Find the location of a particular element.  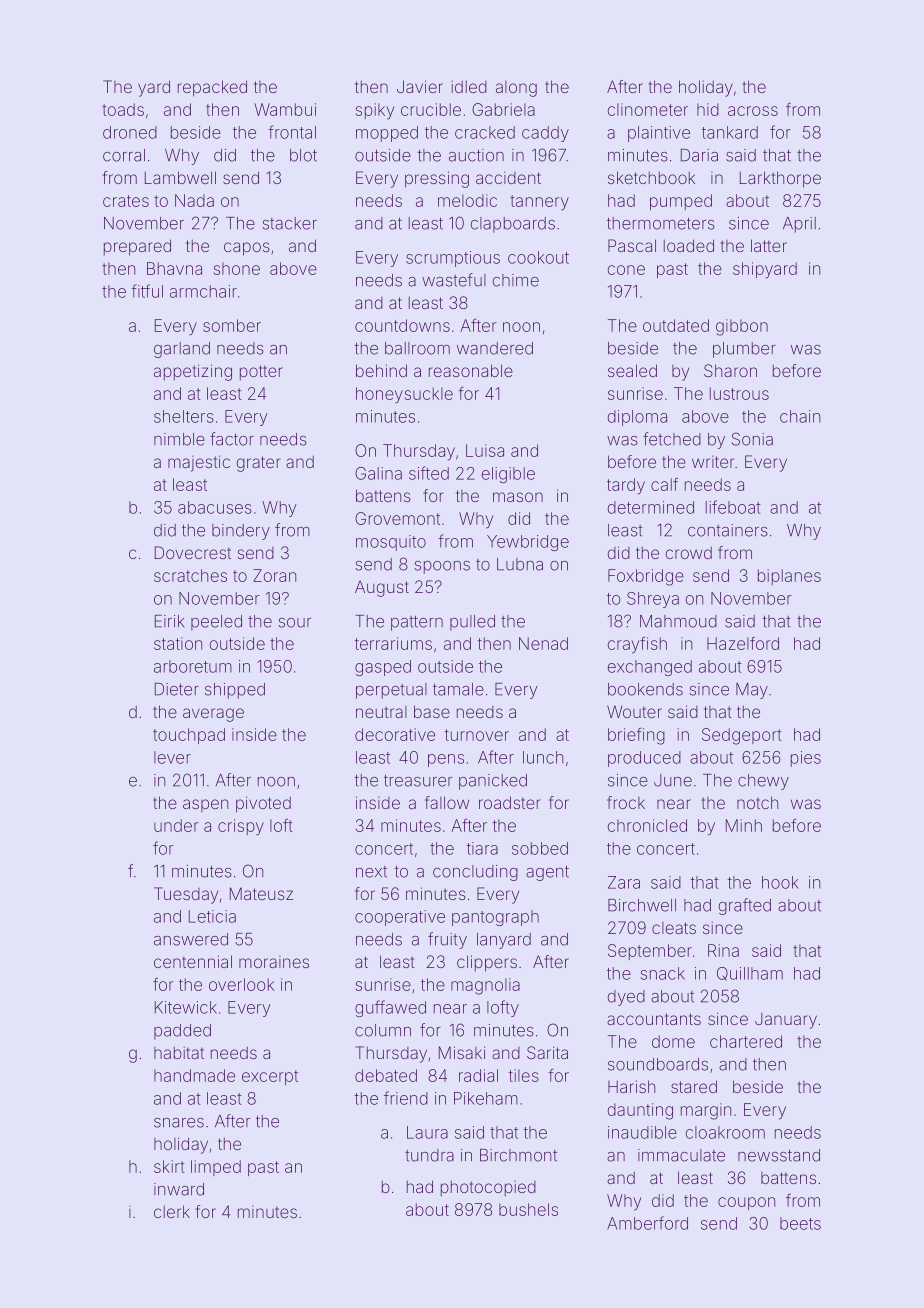

clinometer is located at coordinates (648, 109).
